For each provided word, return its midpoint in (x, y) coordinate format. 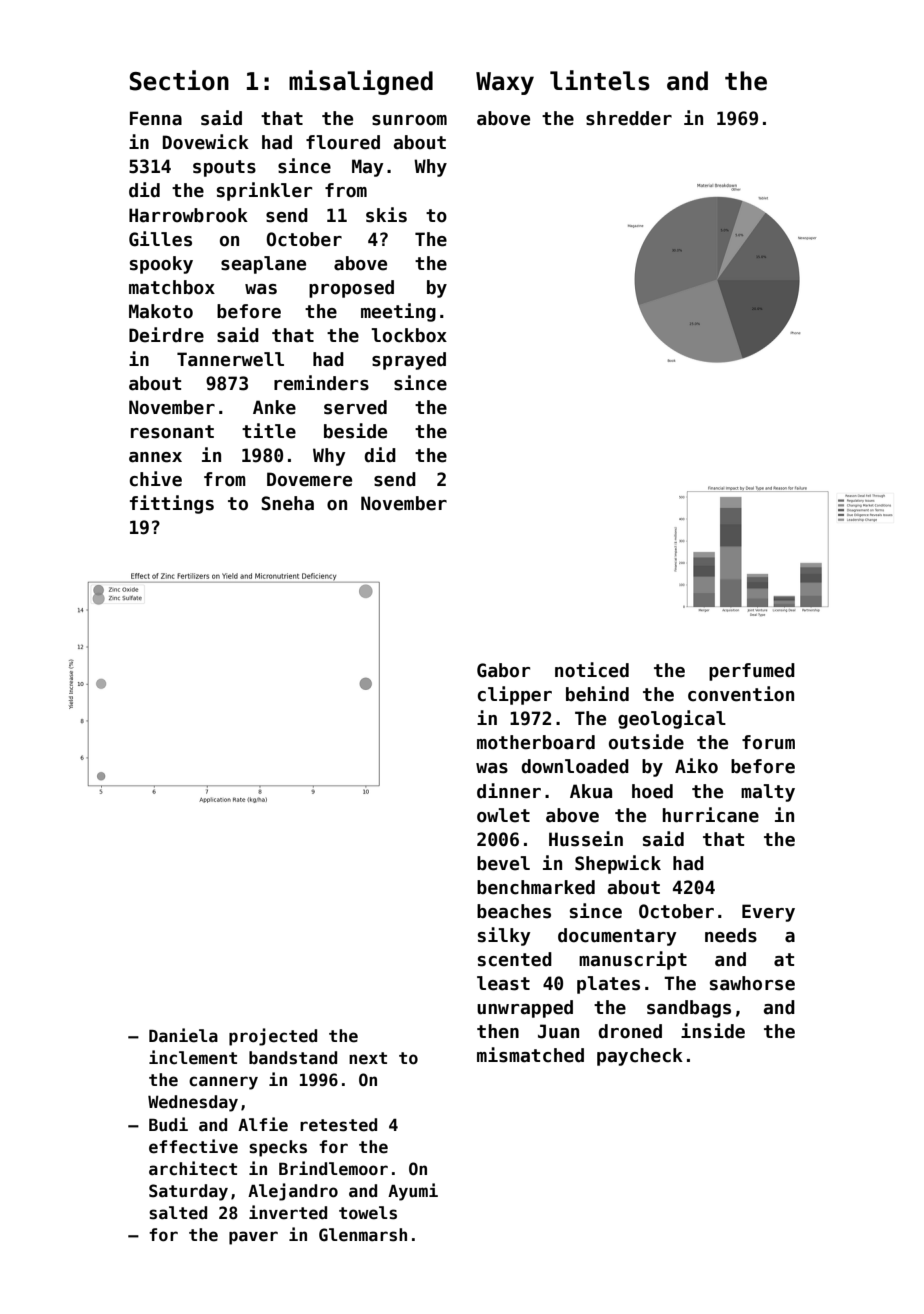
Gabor (503, 670)
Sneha (287, 503)
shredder (629, 118)
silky (504, 936)
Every (768, 913)
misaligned (361, 82)
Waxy (505, 83)
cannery (223, 1083)
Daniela (183, 1035)
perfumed (752, 672)
